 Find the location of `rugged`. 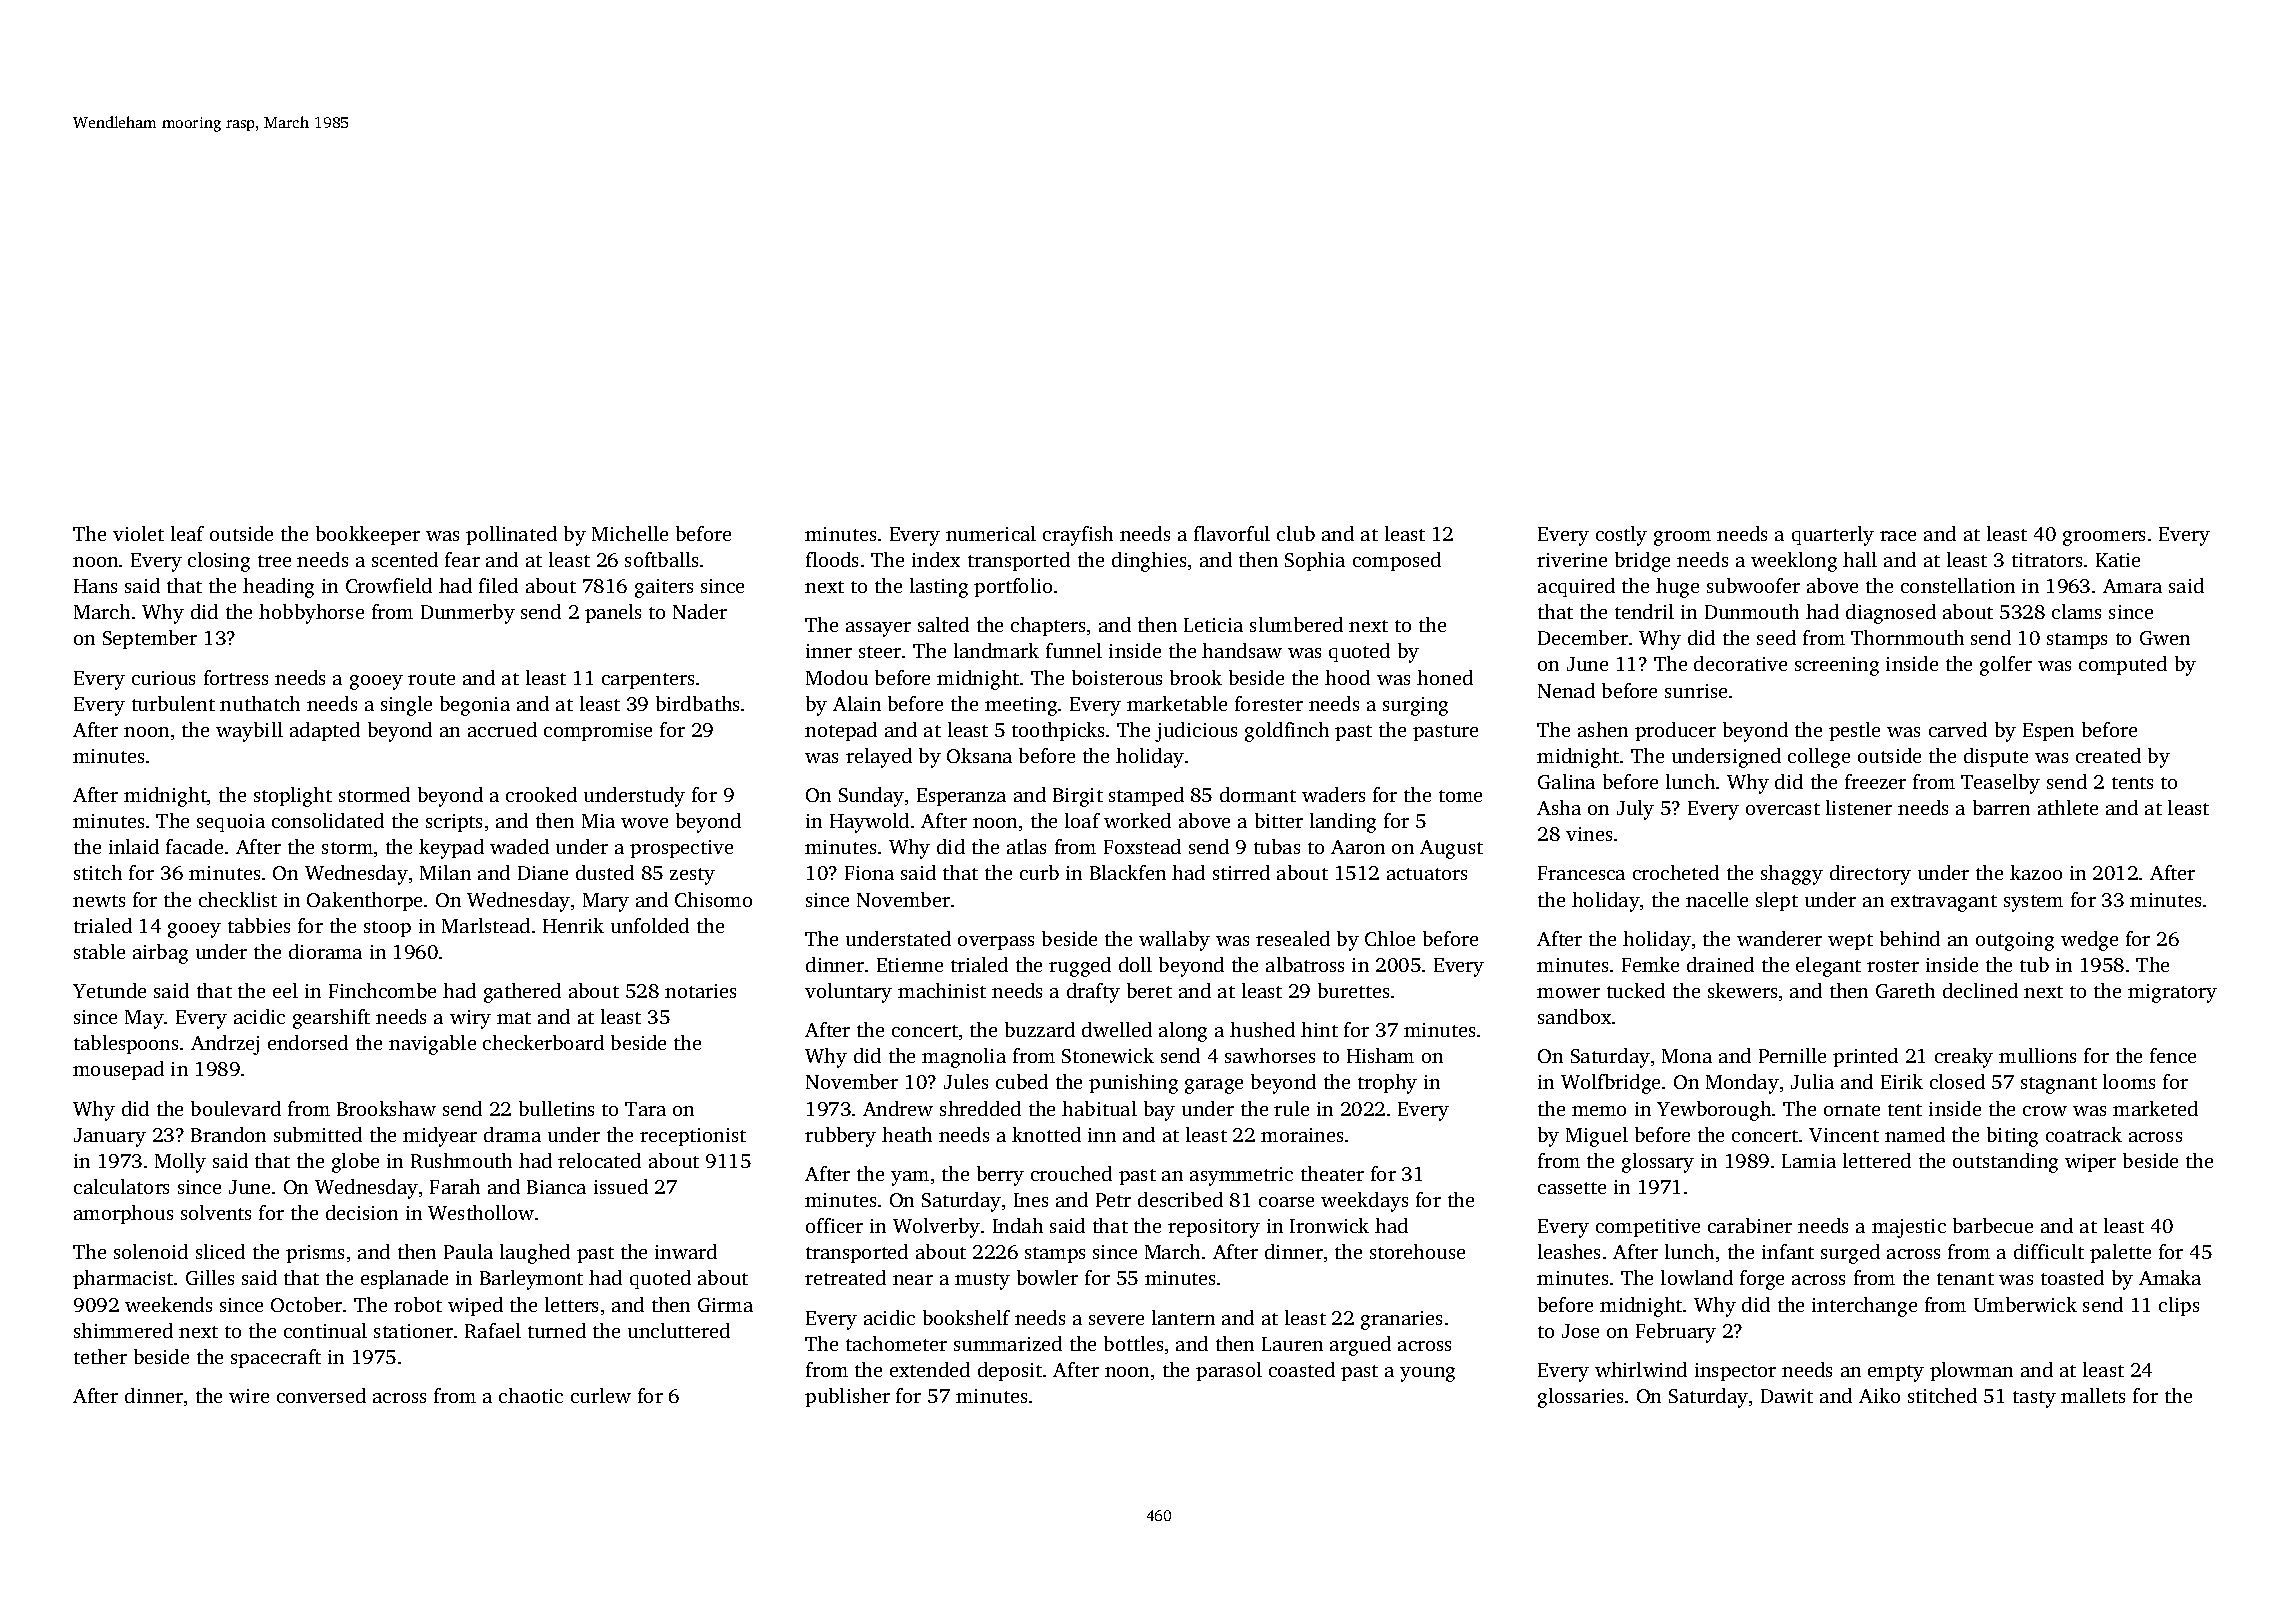

rugged is located at coordinates (1080, 967).
